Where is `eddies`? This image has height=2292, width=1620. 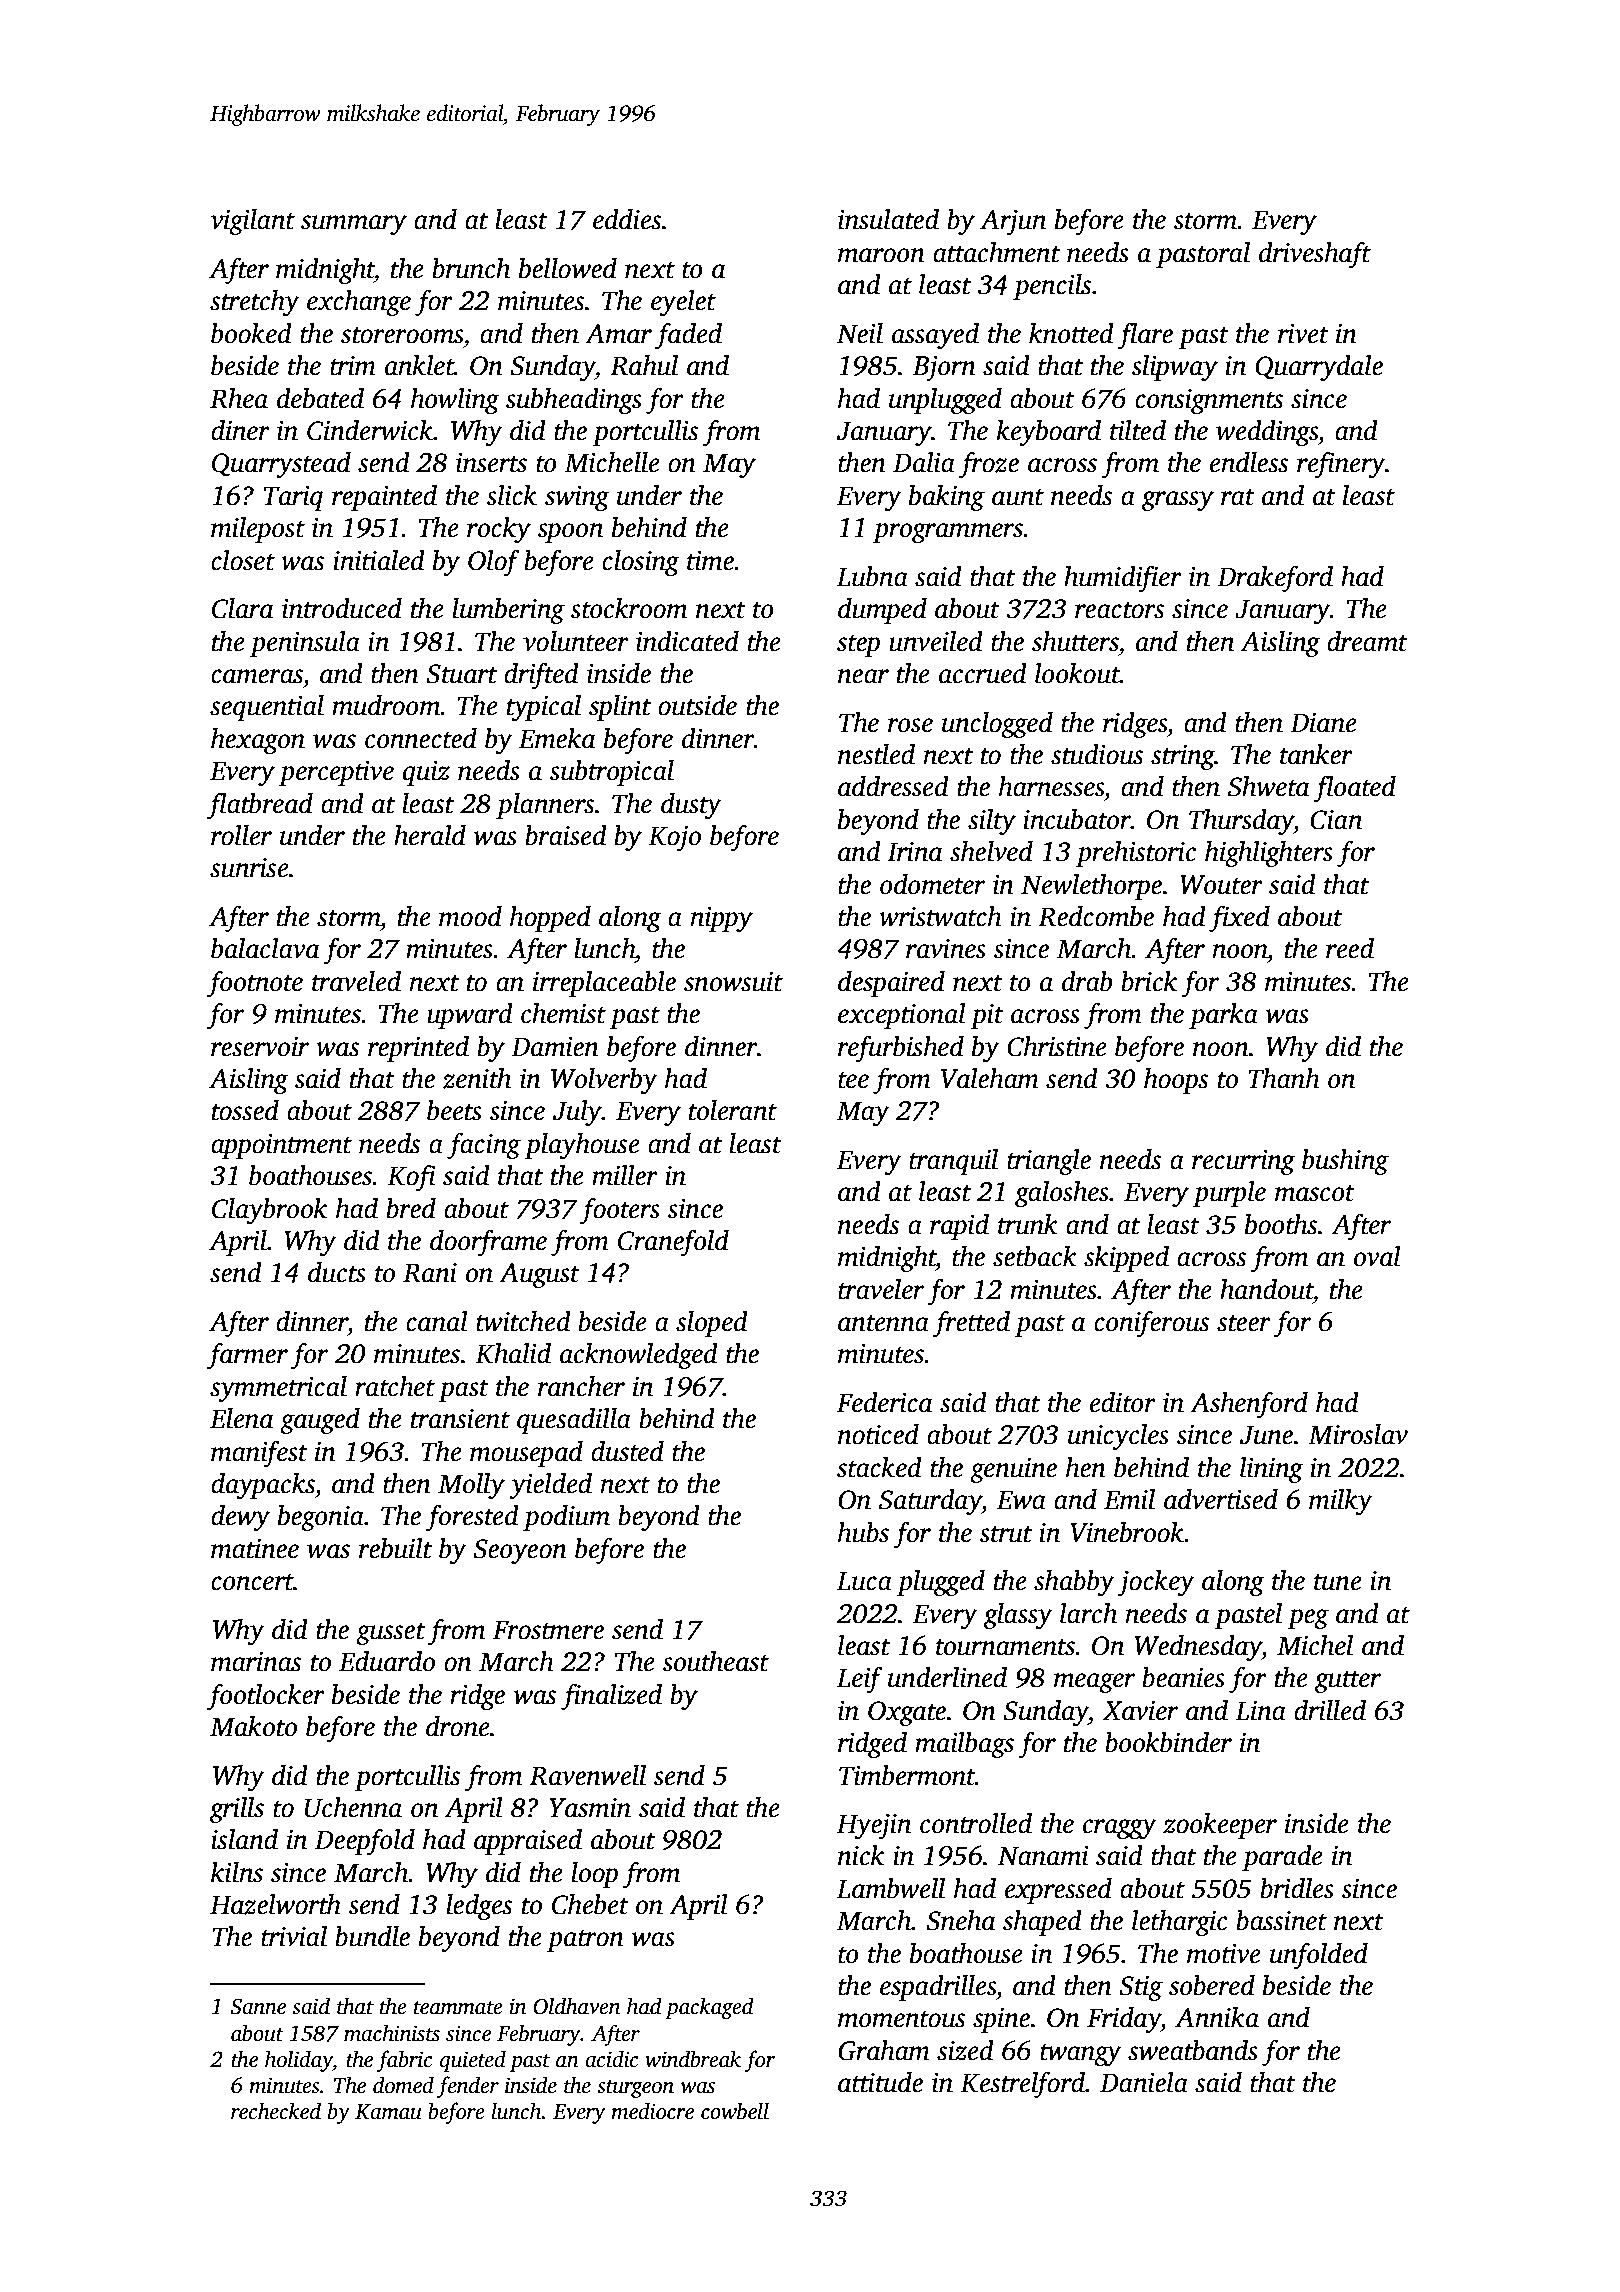 eddies is located at coordinates (627, 219).
